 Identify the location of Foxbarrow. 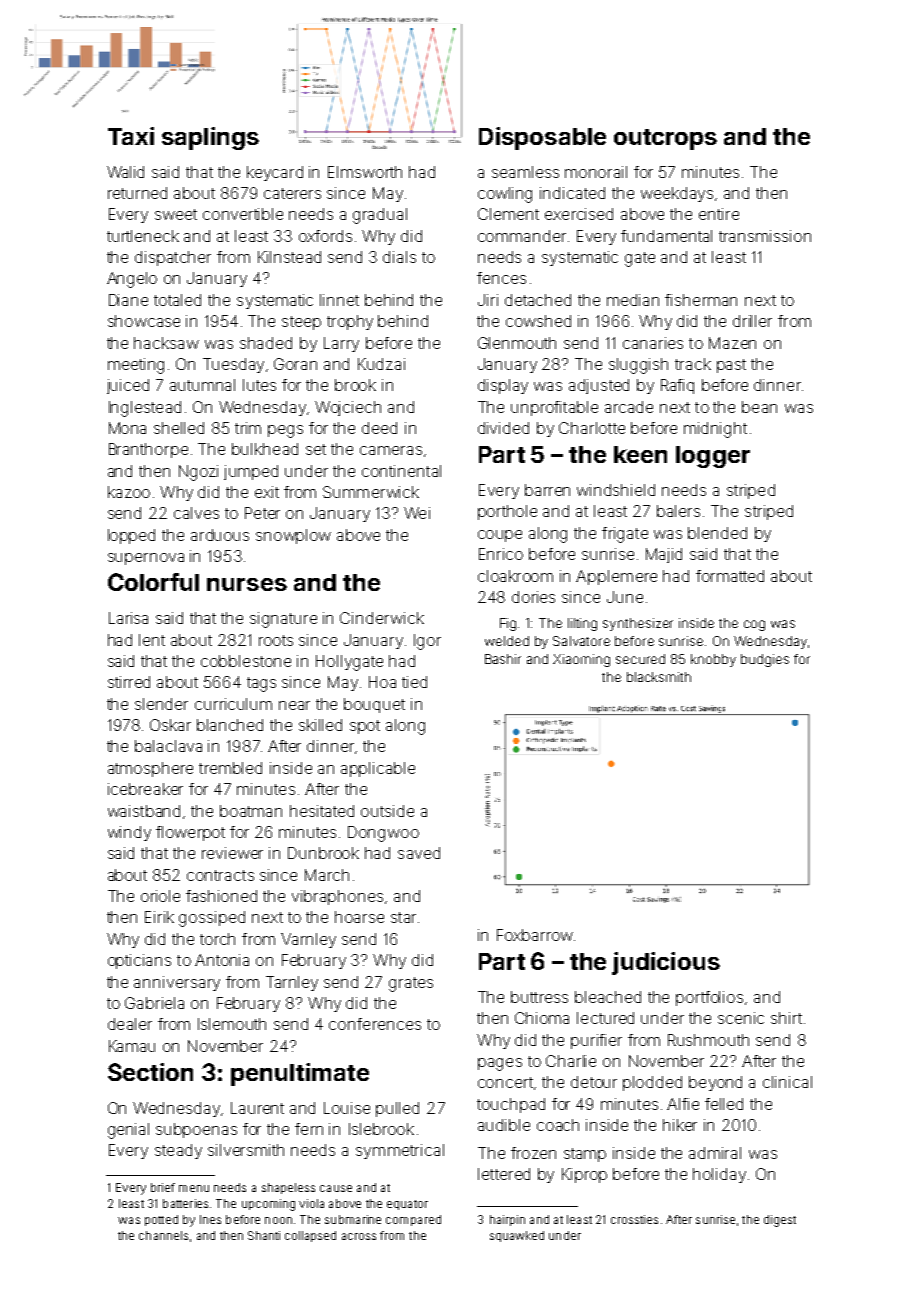
(535, 935).
